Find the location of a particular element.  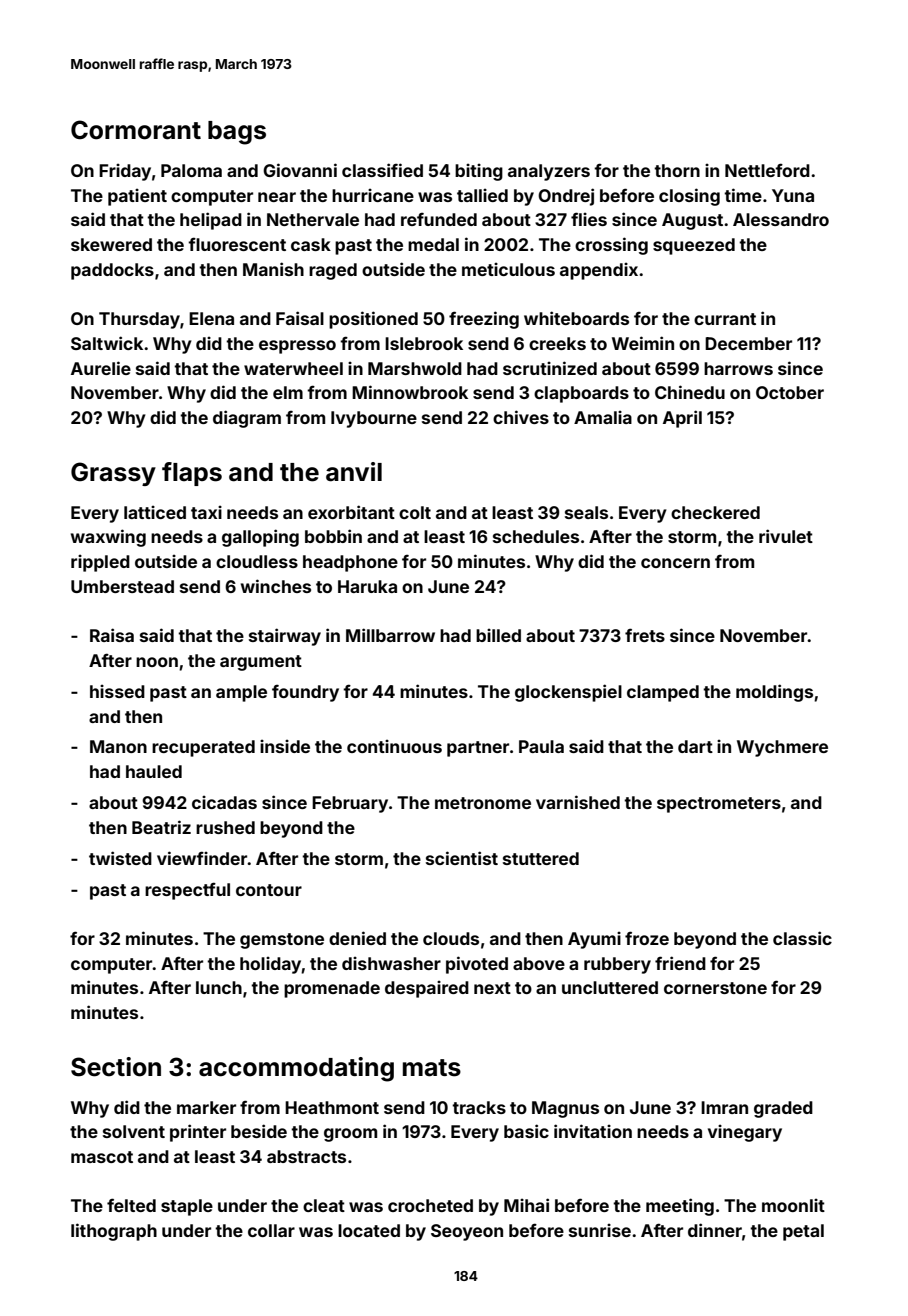

cornerstone is located at coordinates (715, 988).
